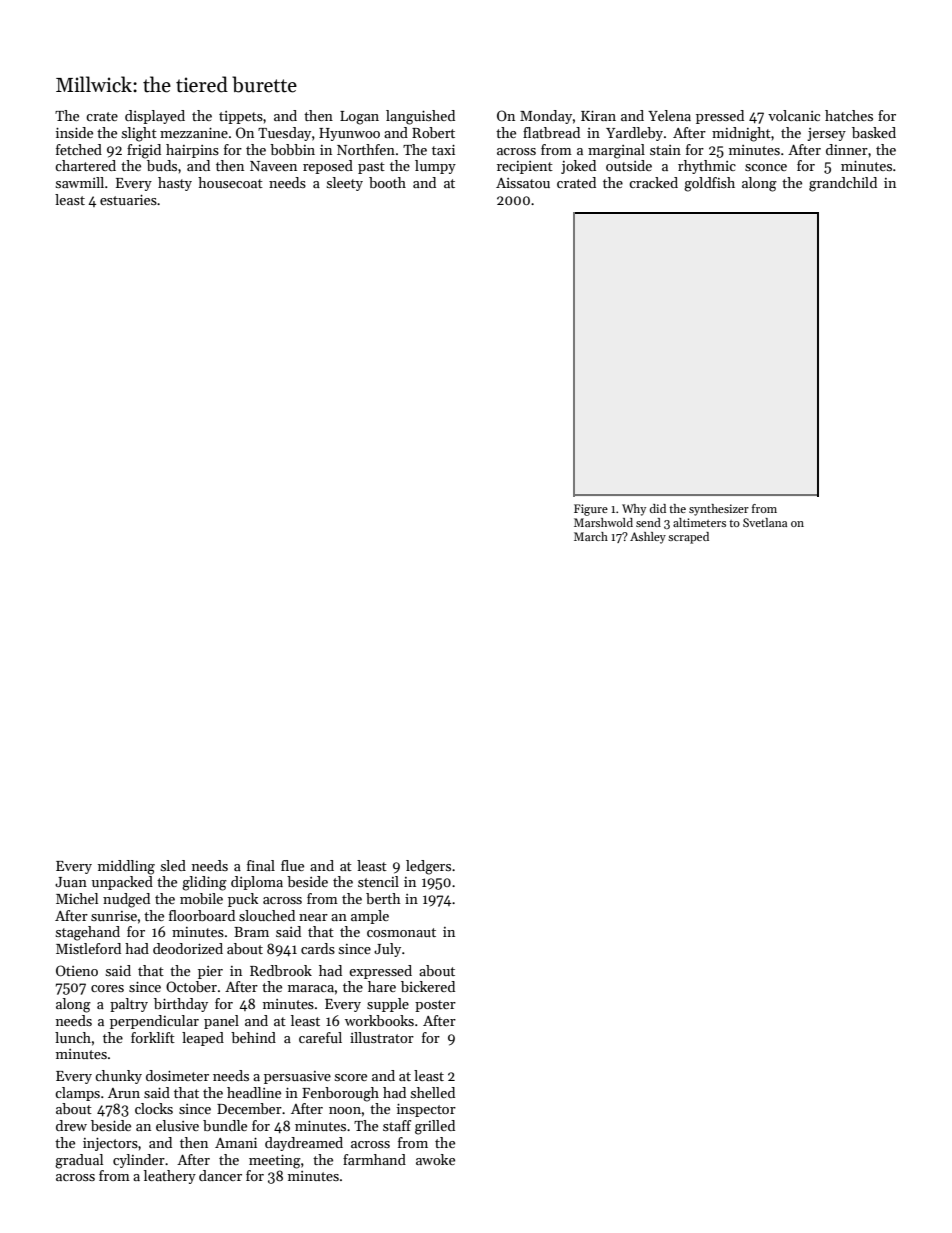 The width and height of the screenshot is (952, 1233). Describe the element at coordinates (241, 117) in the screenshot. I see `tippets` at that location.
